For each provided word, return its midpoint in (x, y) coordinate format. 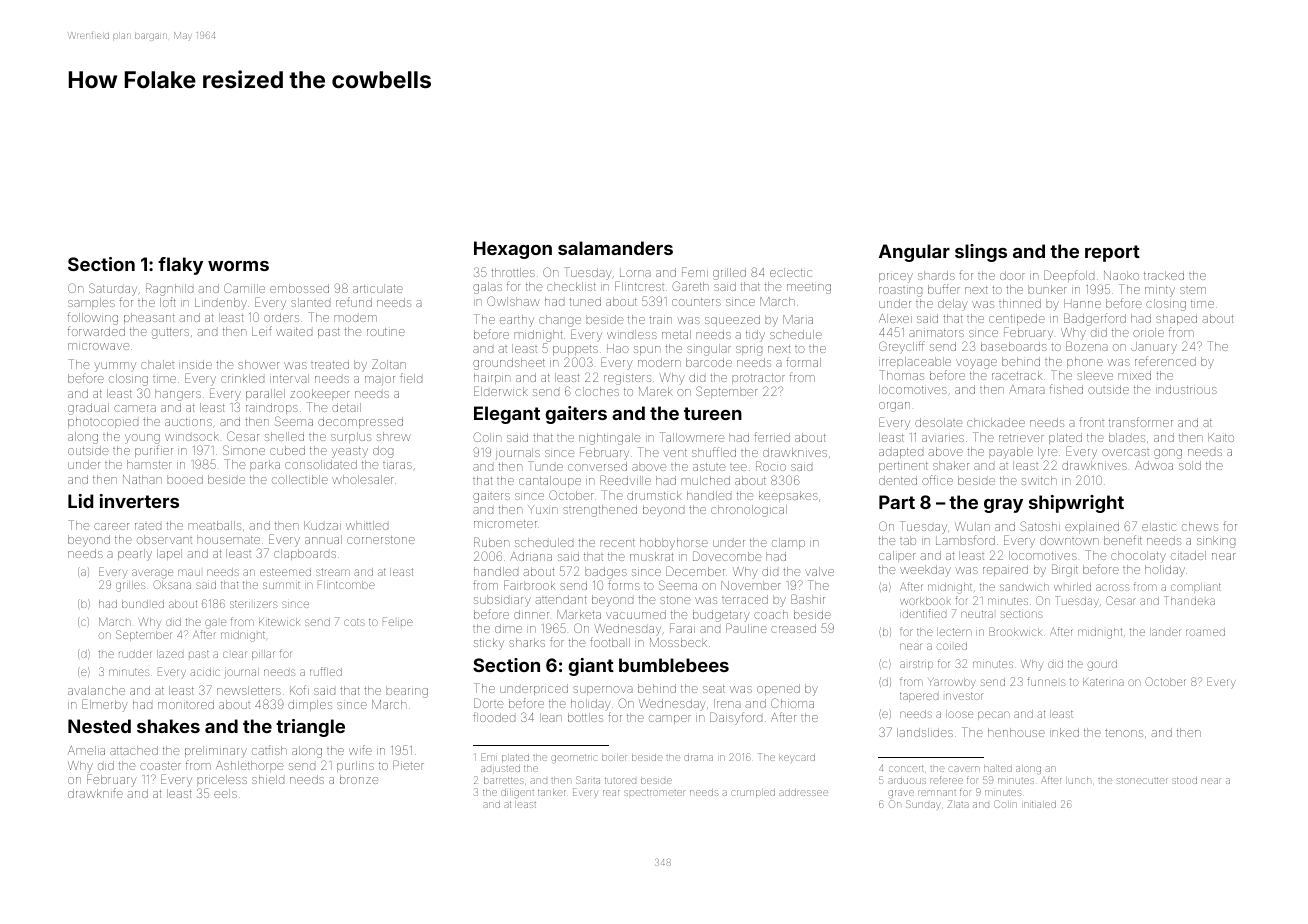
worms (238, 266)
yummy (115, 367)
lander (1165, 632)
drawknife (95, 793)
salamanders (615, 248)
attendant (561, 599)
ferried (772, 437)
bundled (143, 604)
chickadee (996, 422)
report (1112, 253)
